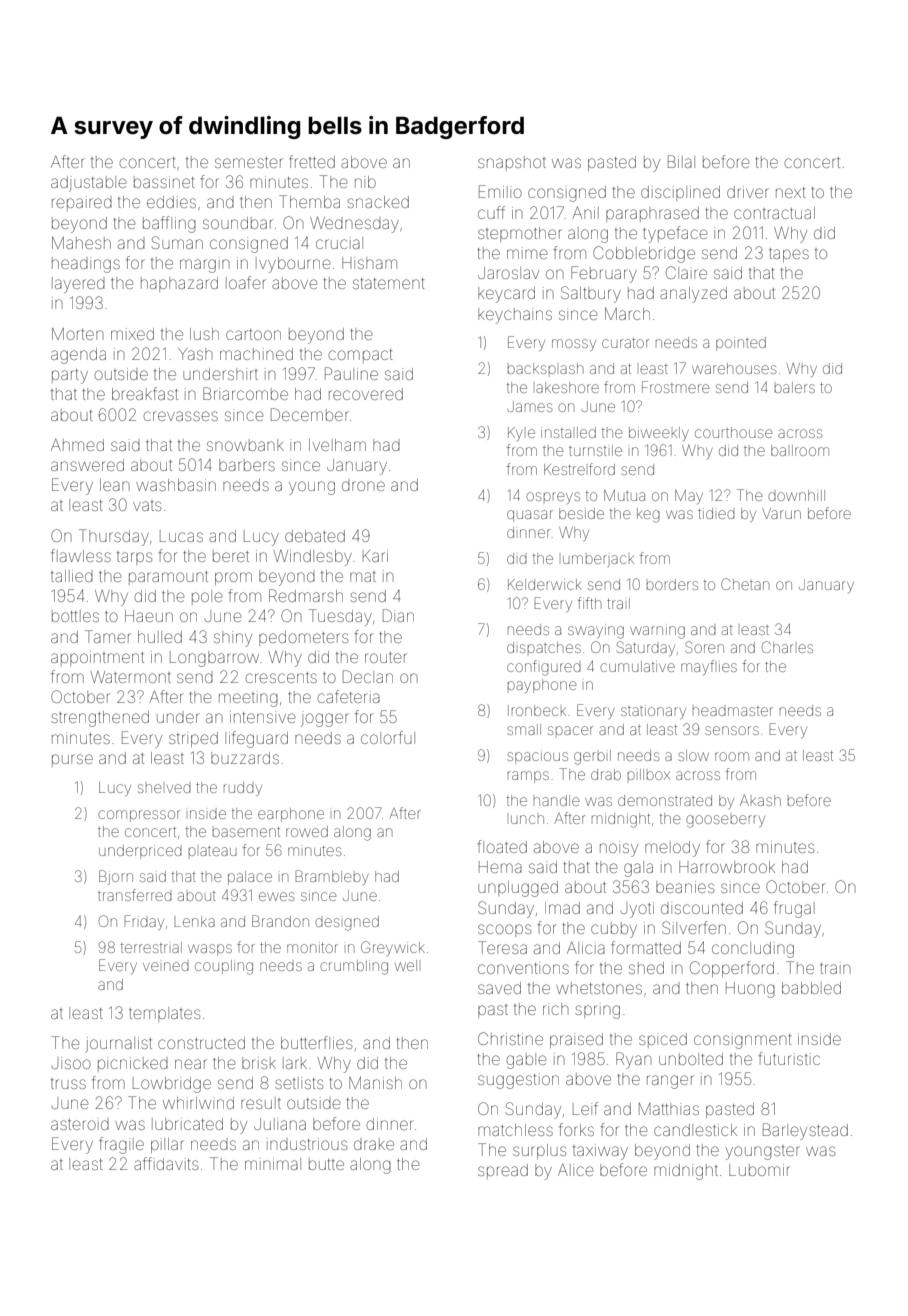 Image resolution: width=908 pixels, height=1316 pixels. What do you see at coordinates (791, 192) in the screenshot?
I see `next` at bounding box center [791, 192].
